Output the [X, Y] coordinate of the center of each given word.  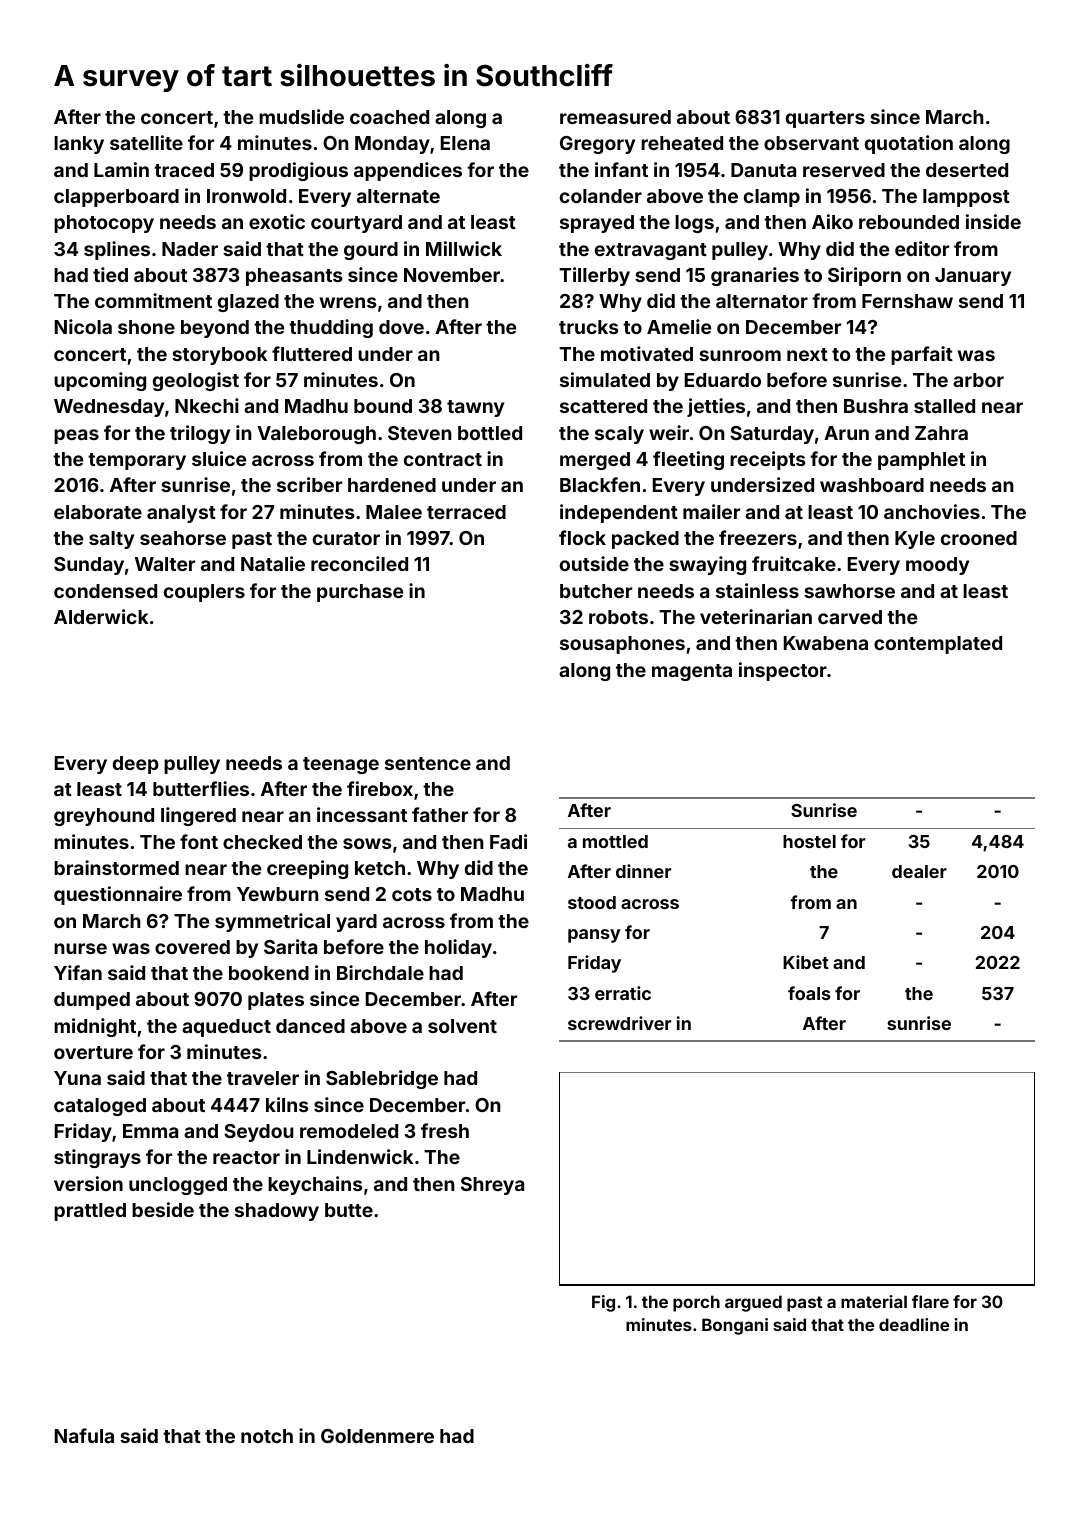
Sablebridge [382, 1079]
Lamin [121, 169]
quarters [825, 119]
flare [930, 1301]
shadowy [277, 1212]
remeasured [615, 117]
